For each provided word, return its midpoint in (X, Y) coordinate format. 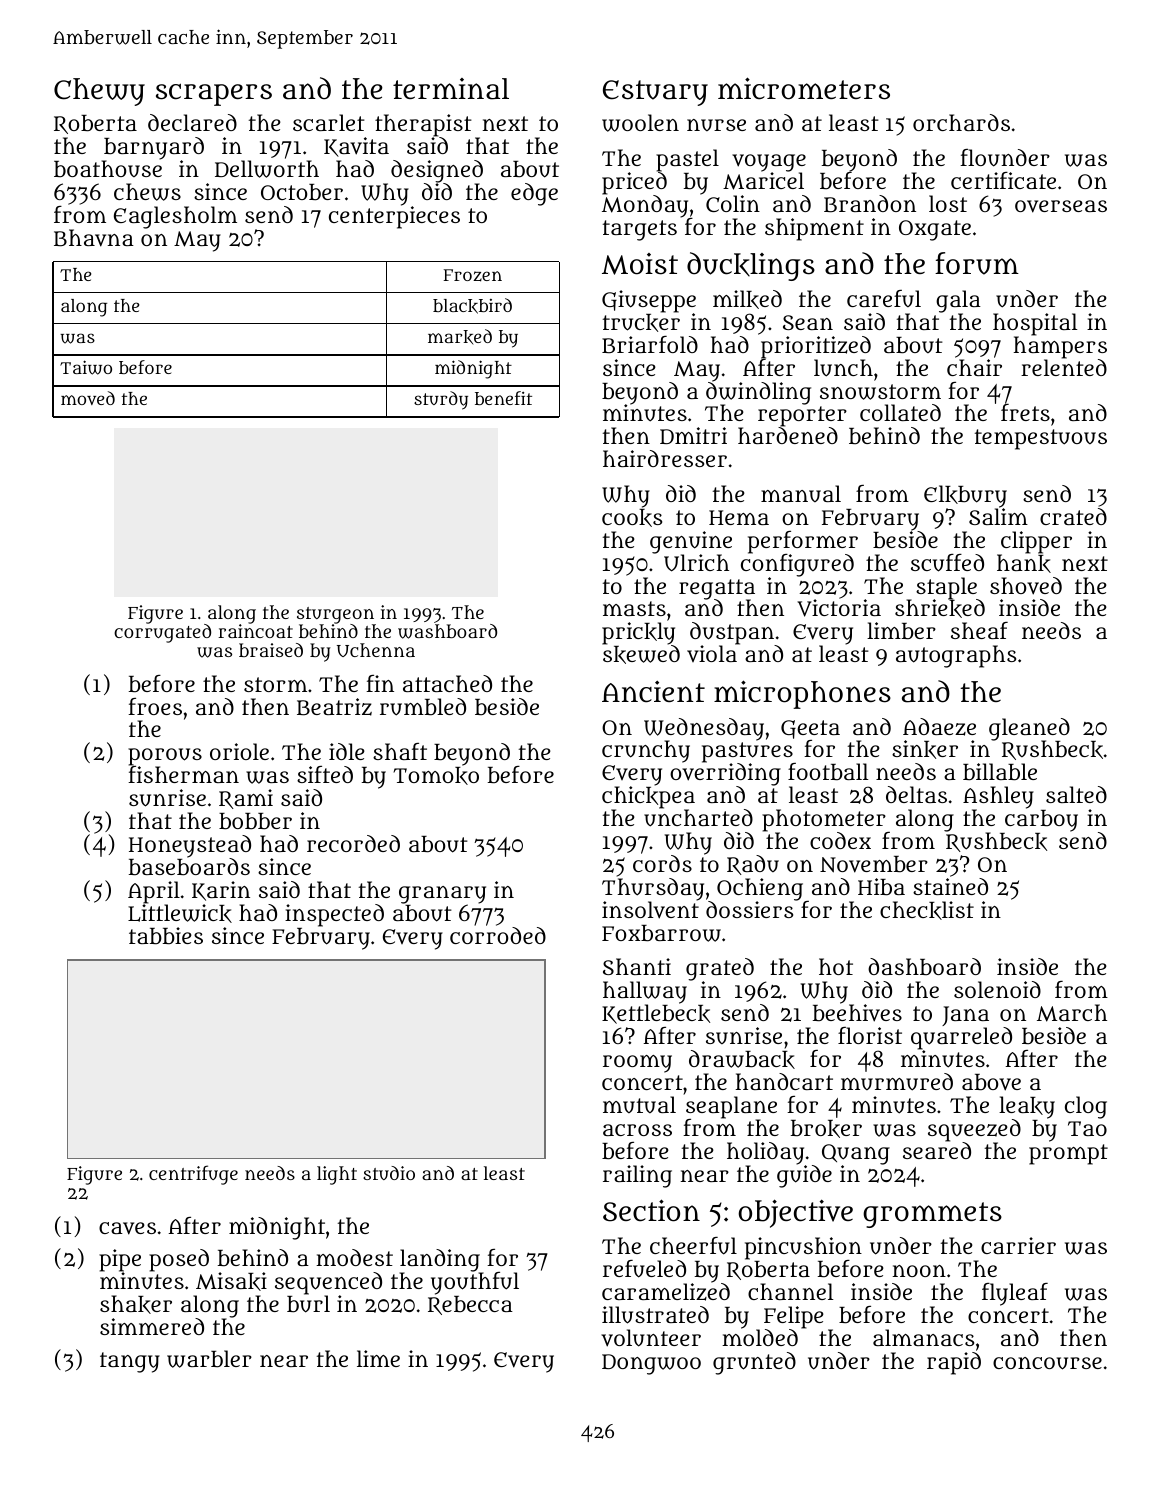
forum (977, 263)
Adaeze (939, 727)
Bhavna (94, 238)
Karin (221, 891)
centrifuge (193, 1175)
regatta (717, 589)
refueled (644, 1269)
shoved (1026, 586)
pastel (687, 160)
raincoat (255, 631)
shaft (400, 751)
